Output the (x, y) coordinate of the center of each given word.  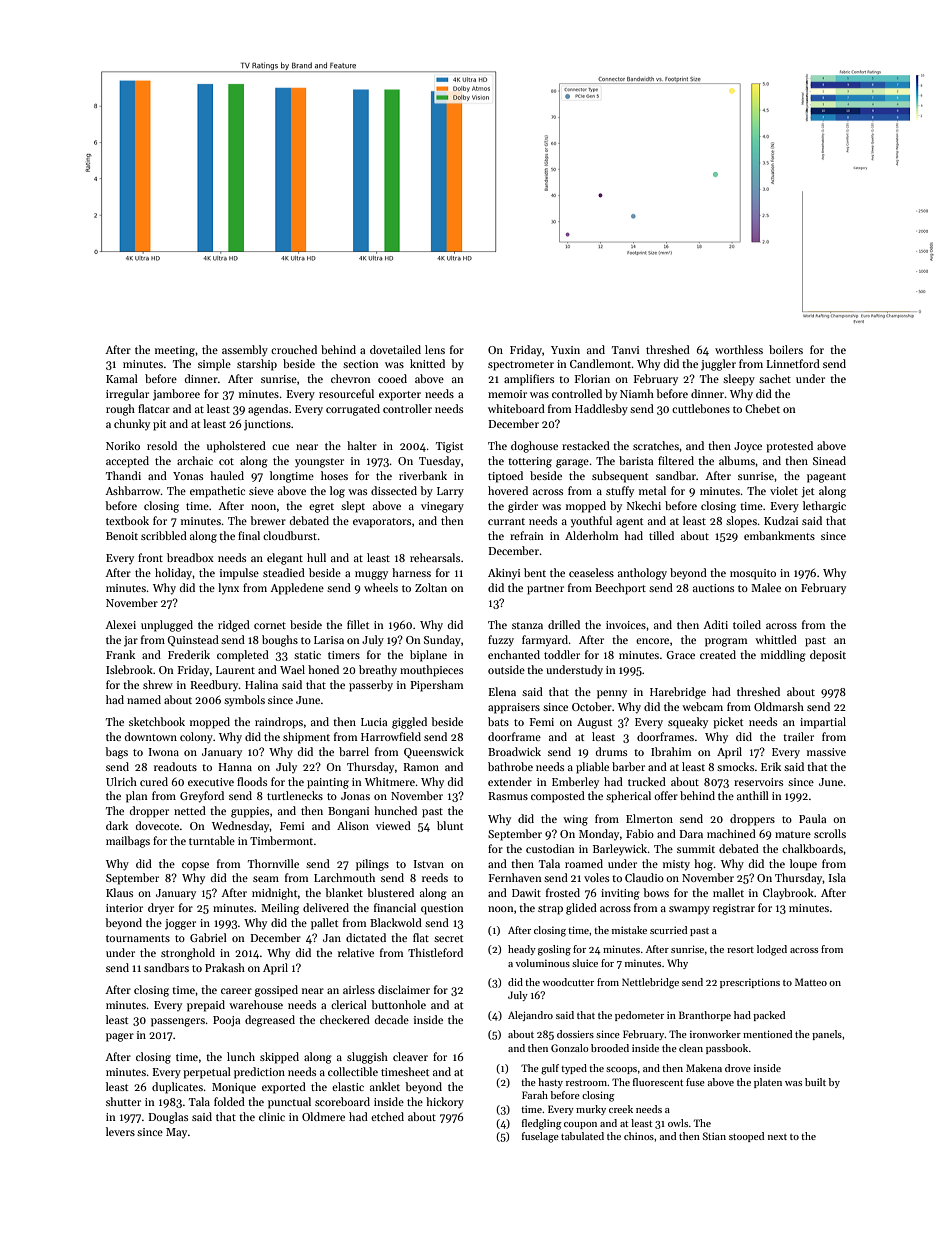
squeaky (688, 723)
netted (190, 810)
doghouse (534, 447)
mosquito (753, 574)
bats (498, 721)
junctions (267, 425)
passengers (178, 1022)
